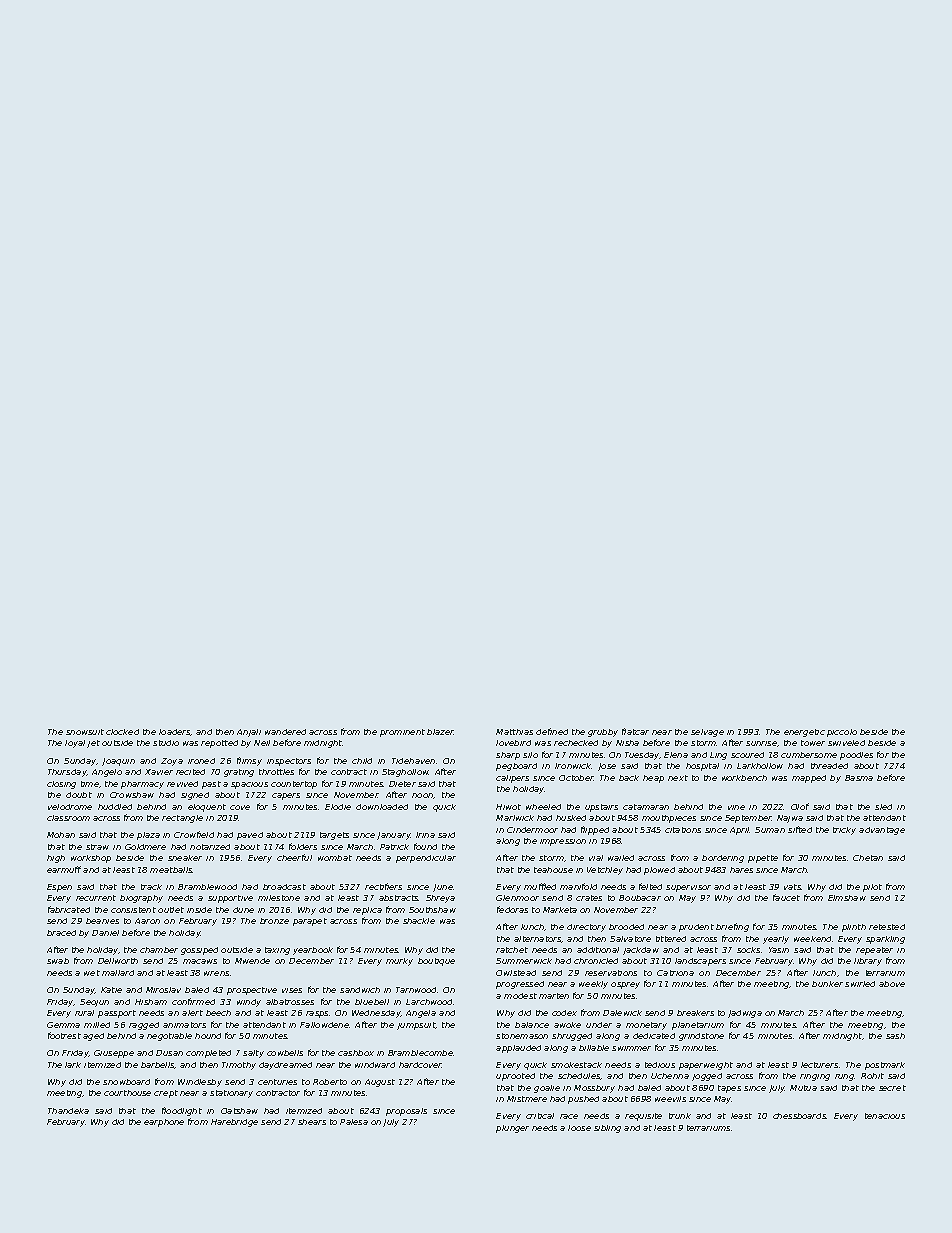 The width and height of the screenshot is (952, 1233). Describe the element at coordinates (382, 807) in the screenshot. I see `downloaded` at that location.
